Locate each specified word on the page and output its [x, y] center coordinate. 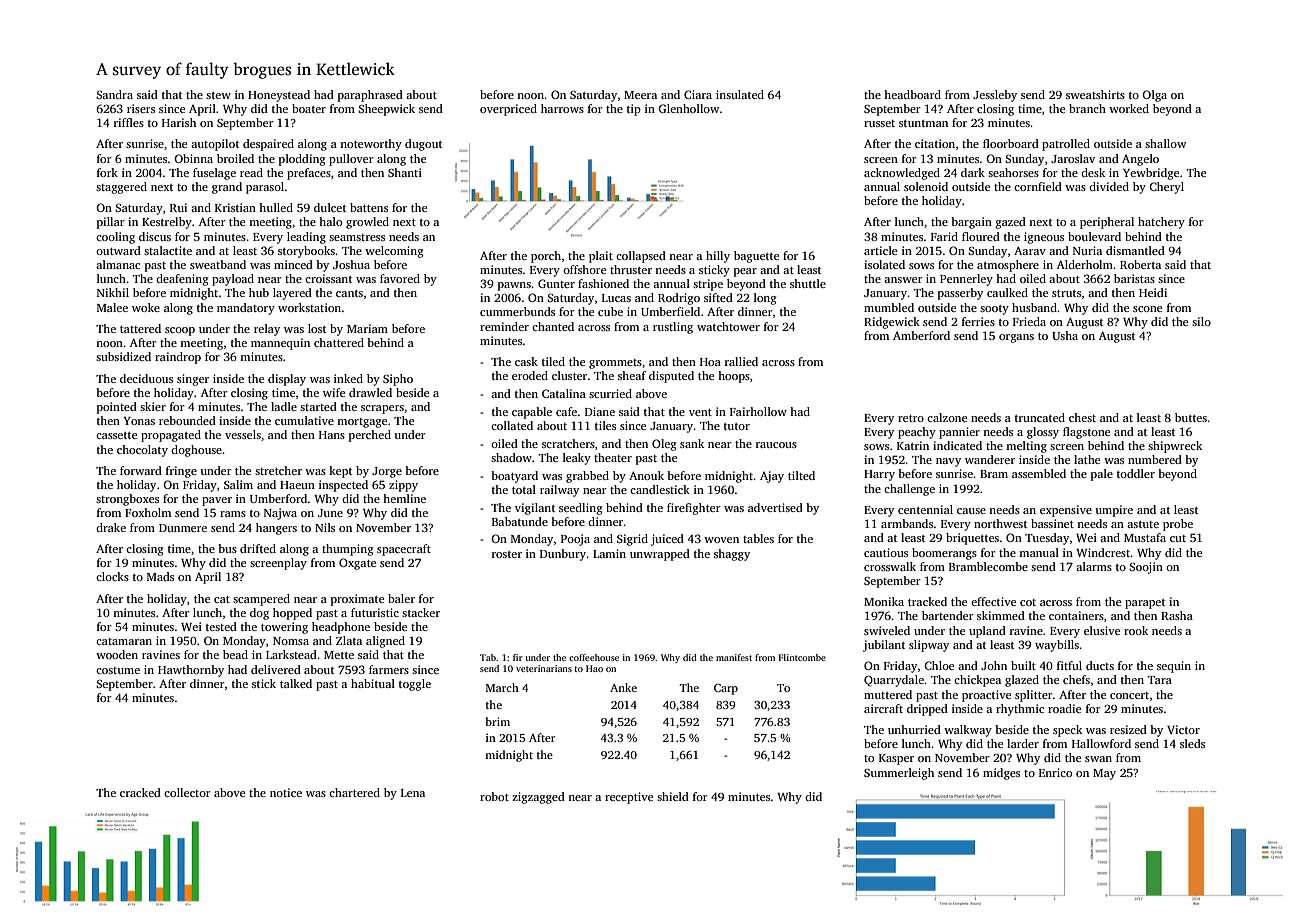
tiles [605, 425]
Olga [1154, 96]
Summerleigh [899, 774]
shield [673, 796]
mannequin [280, 344]
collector [187, 792]
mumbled [889, 307]
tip [634, 110]
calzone [947, 417]
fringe [181, 472]
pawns [514, 286]
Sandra [114, 94]
